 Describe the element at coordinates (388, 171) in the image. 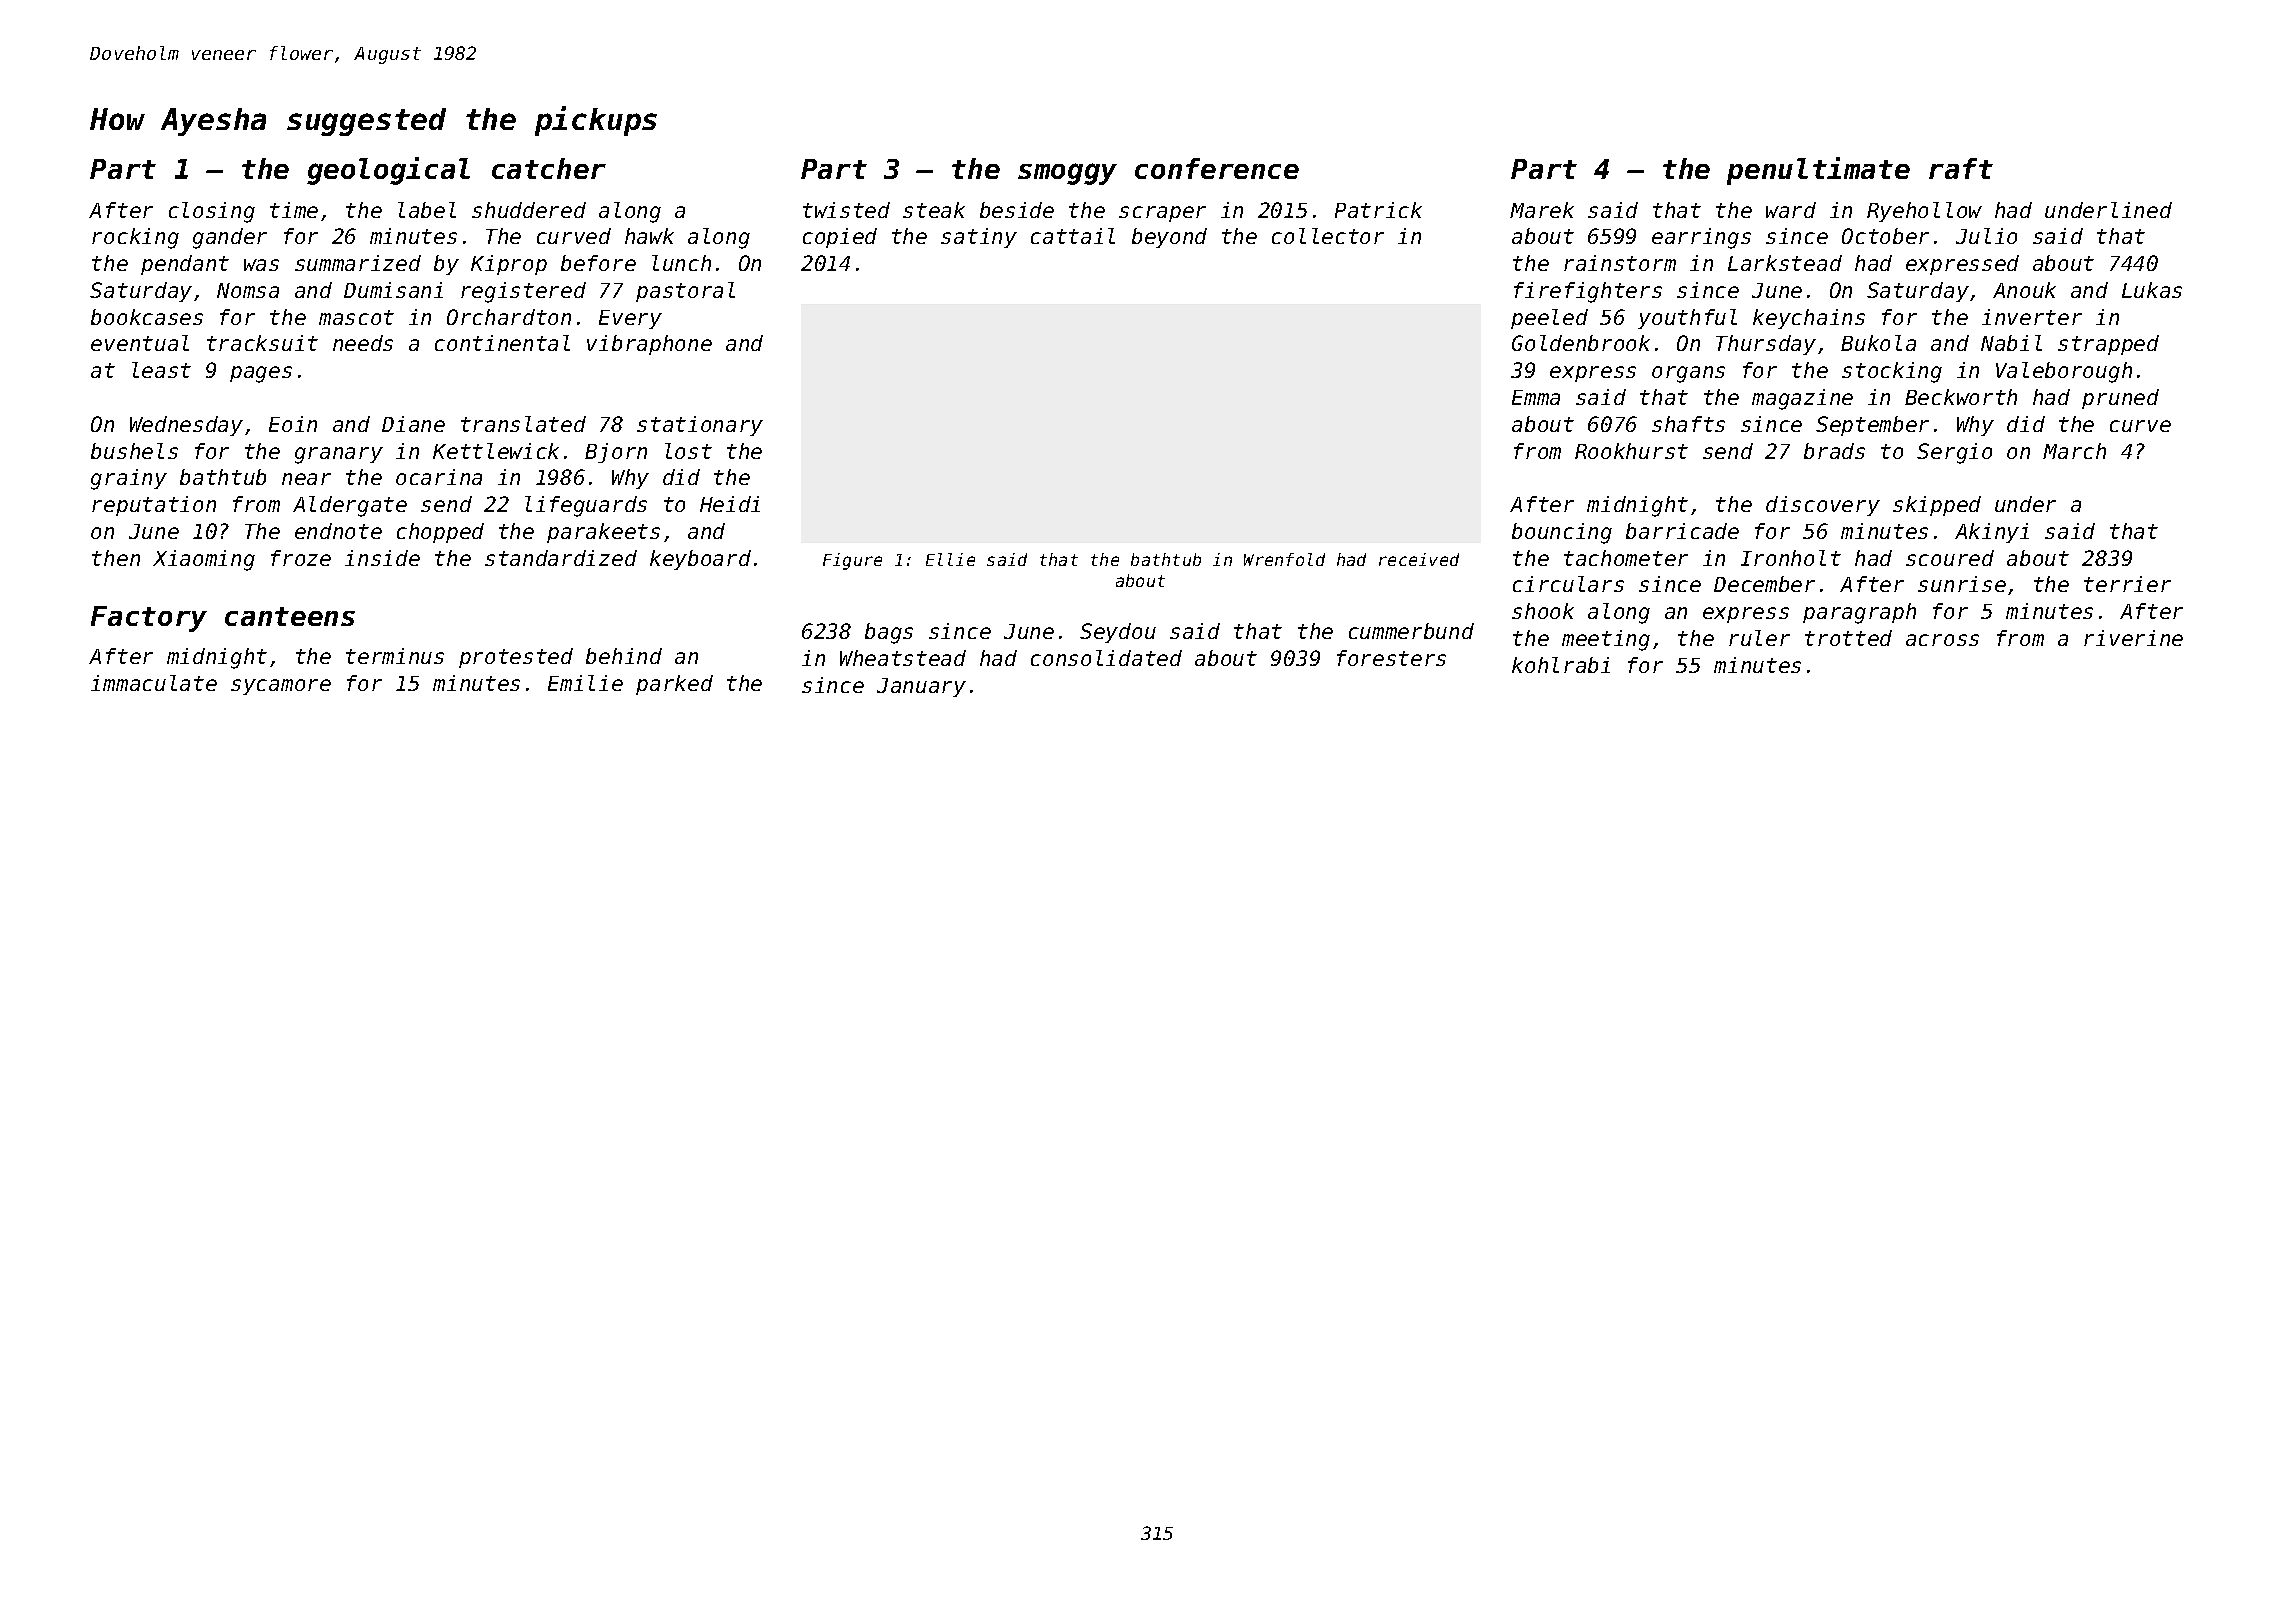

I see `geological` at that location.
